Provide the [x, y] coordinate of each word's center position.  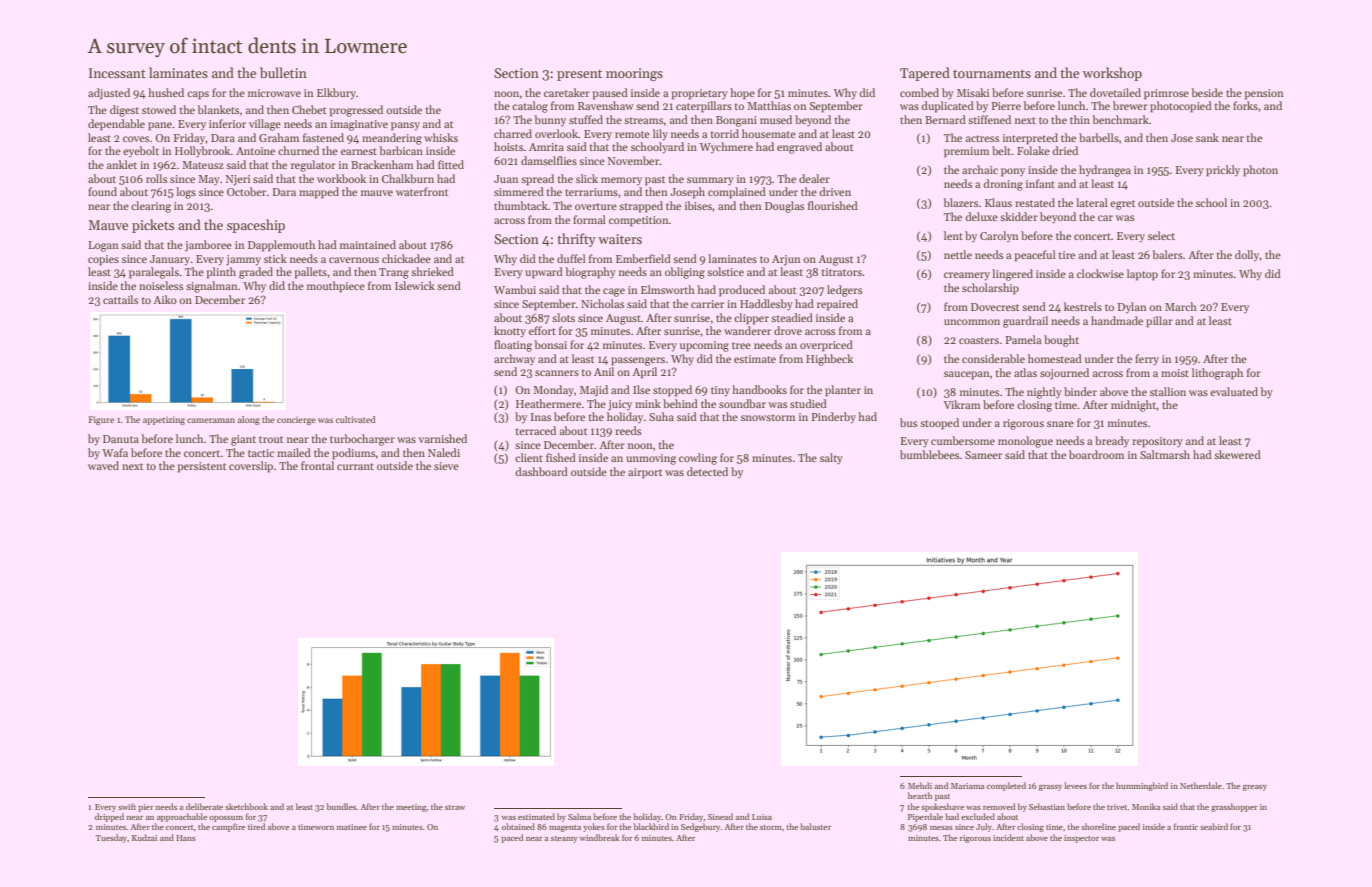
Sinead [720, 816]
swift [127, 806]
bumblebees [929, 454]
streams [643, 120]
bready [1112, 441]
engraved [799, 148]
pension [1263, 94]
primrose [1166, 94]
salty [831, 459]
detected [707, 471]
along [249, 420]
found [102, 191]
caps [198, 95]
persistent [201, 467]
